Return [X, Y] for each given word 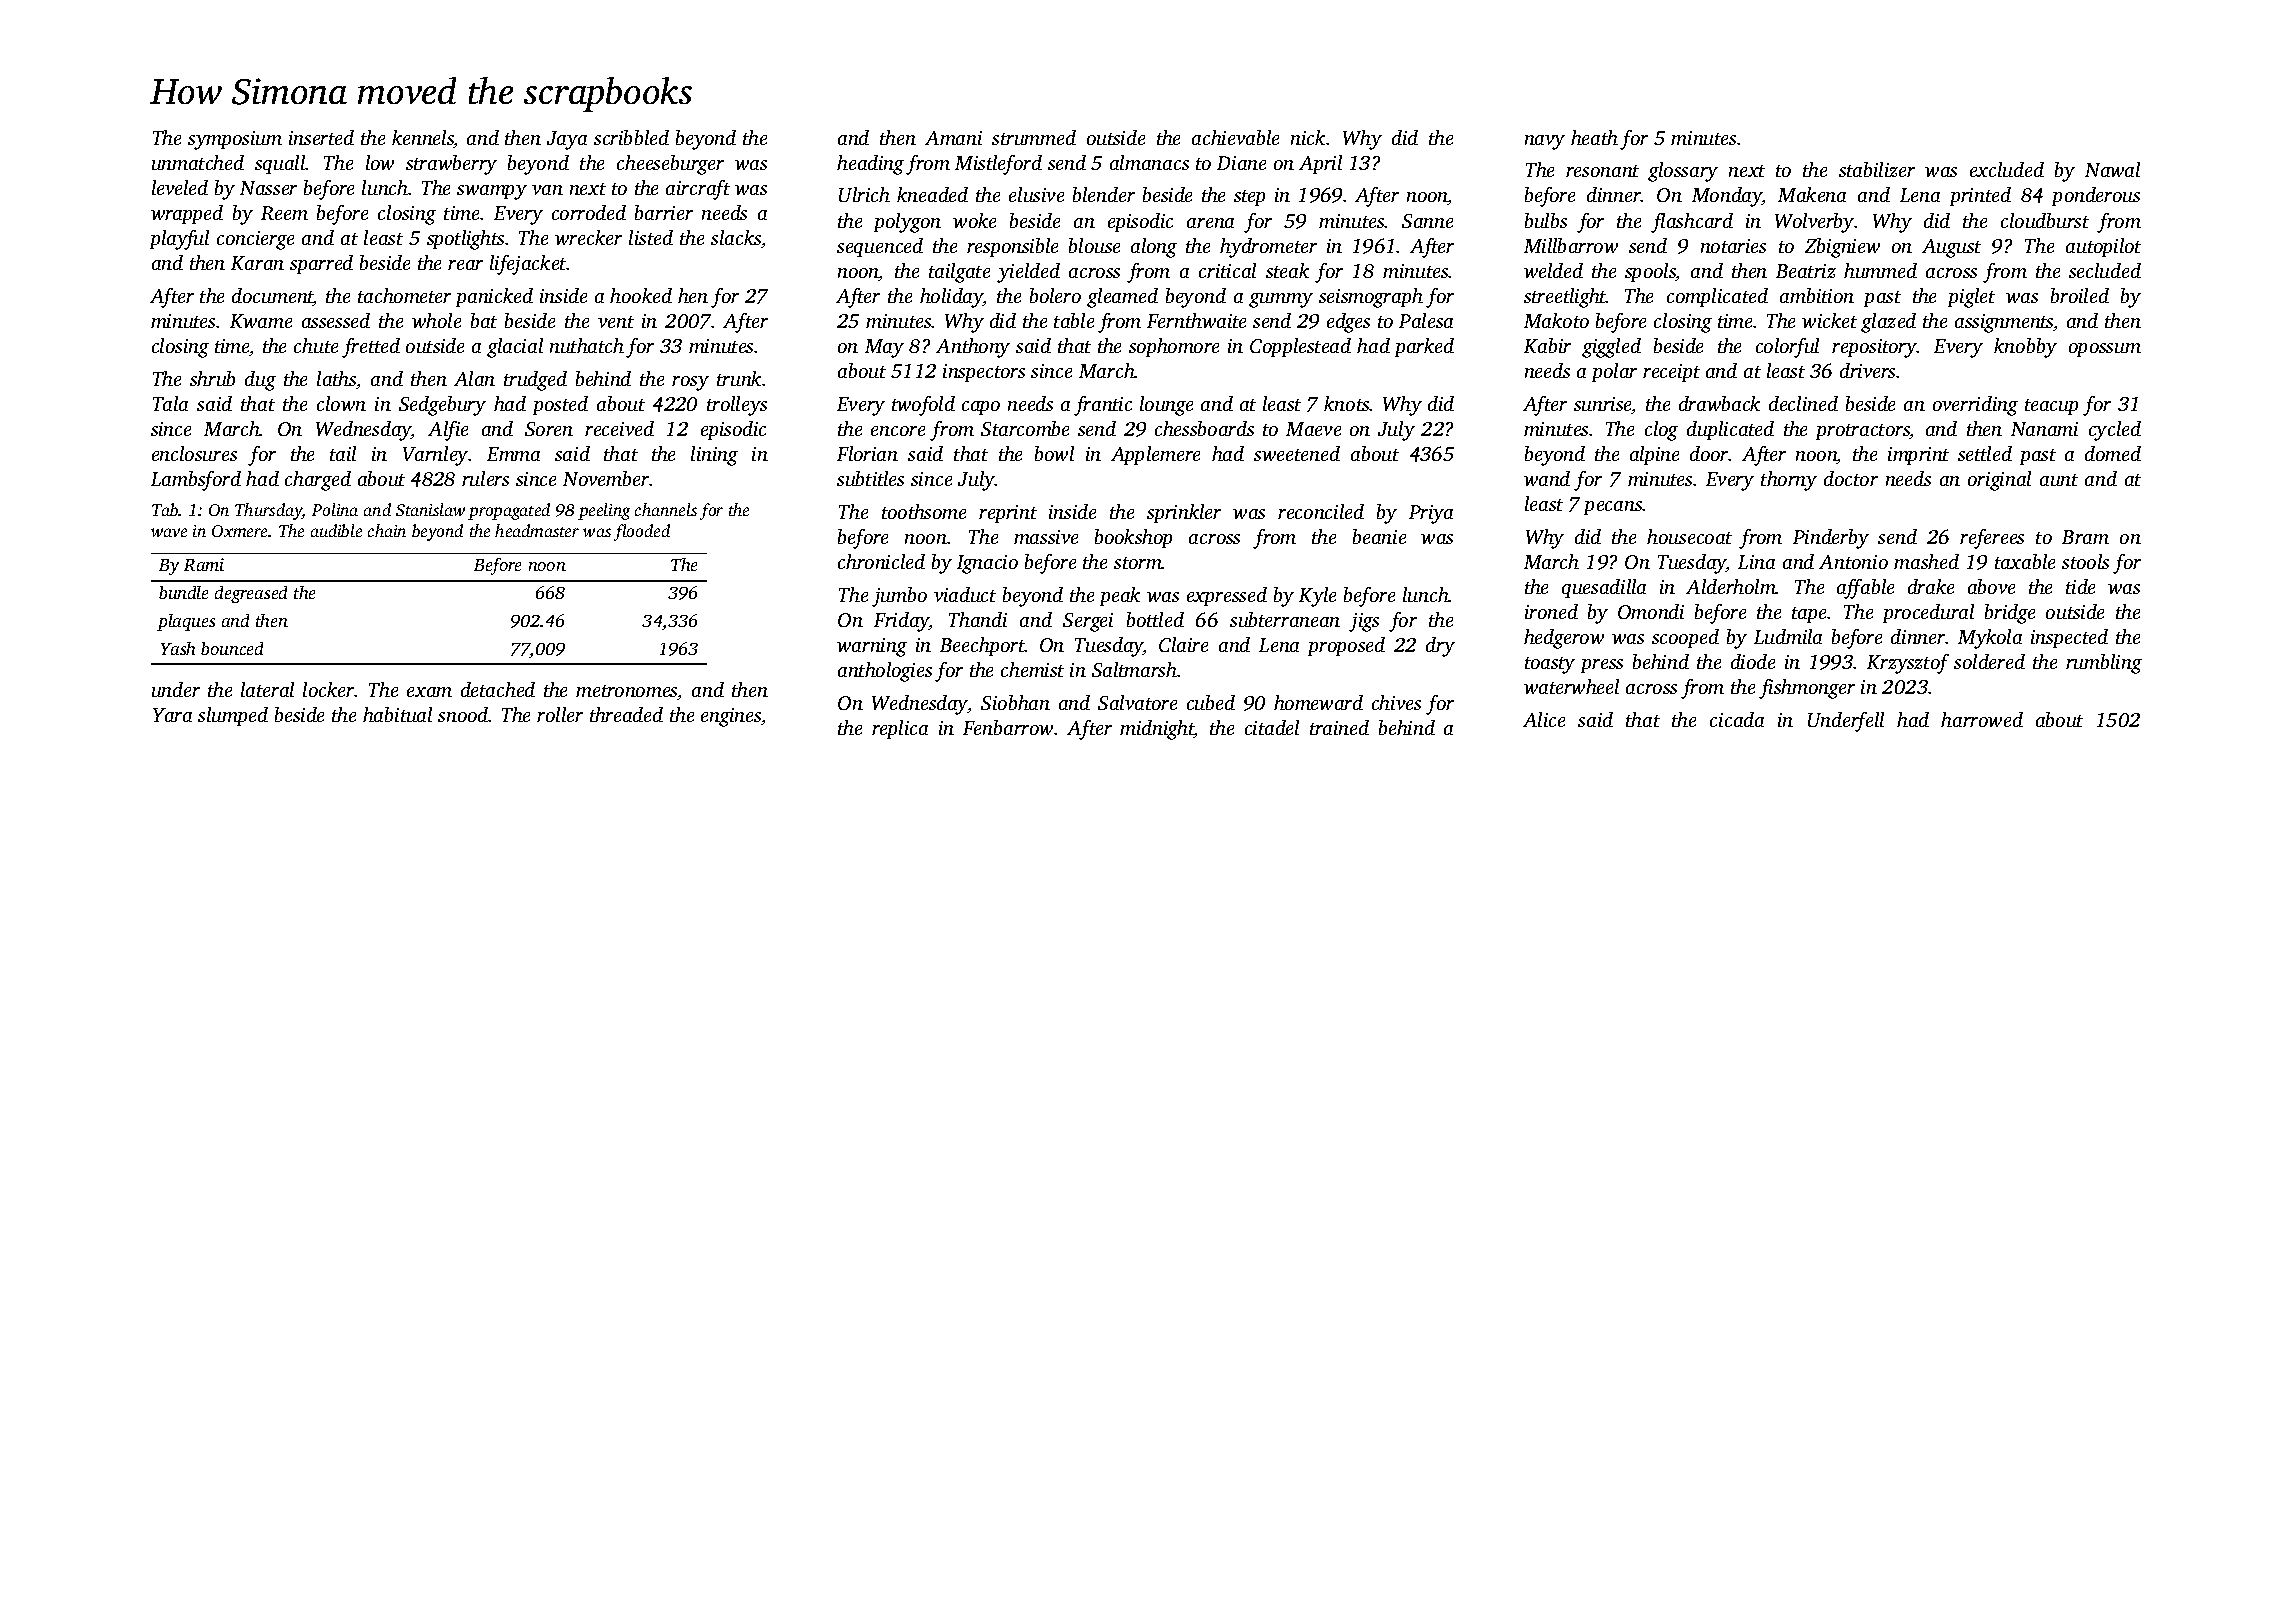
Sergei [1088, 622]
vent [616, 322]
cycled [2115, 431]
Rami [204, 564]
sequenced [880, 247]
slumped [233, 716]
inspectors [984, 373]
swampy [492, 192]
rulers [485, 478]
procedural [1928, 613]
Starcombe [1025, 428]
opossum [2105, 350]
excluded [2007, 169]
